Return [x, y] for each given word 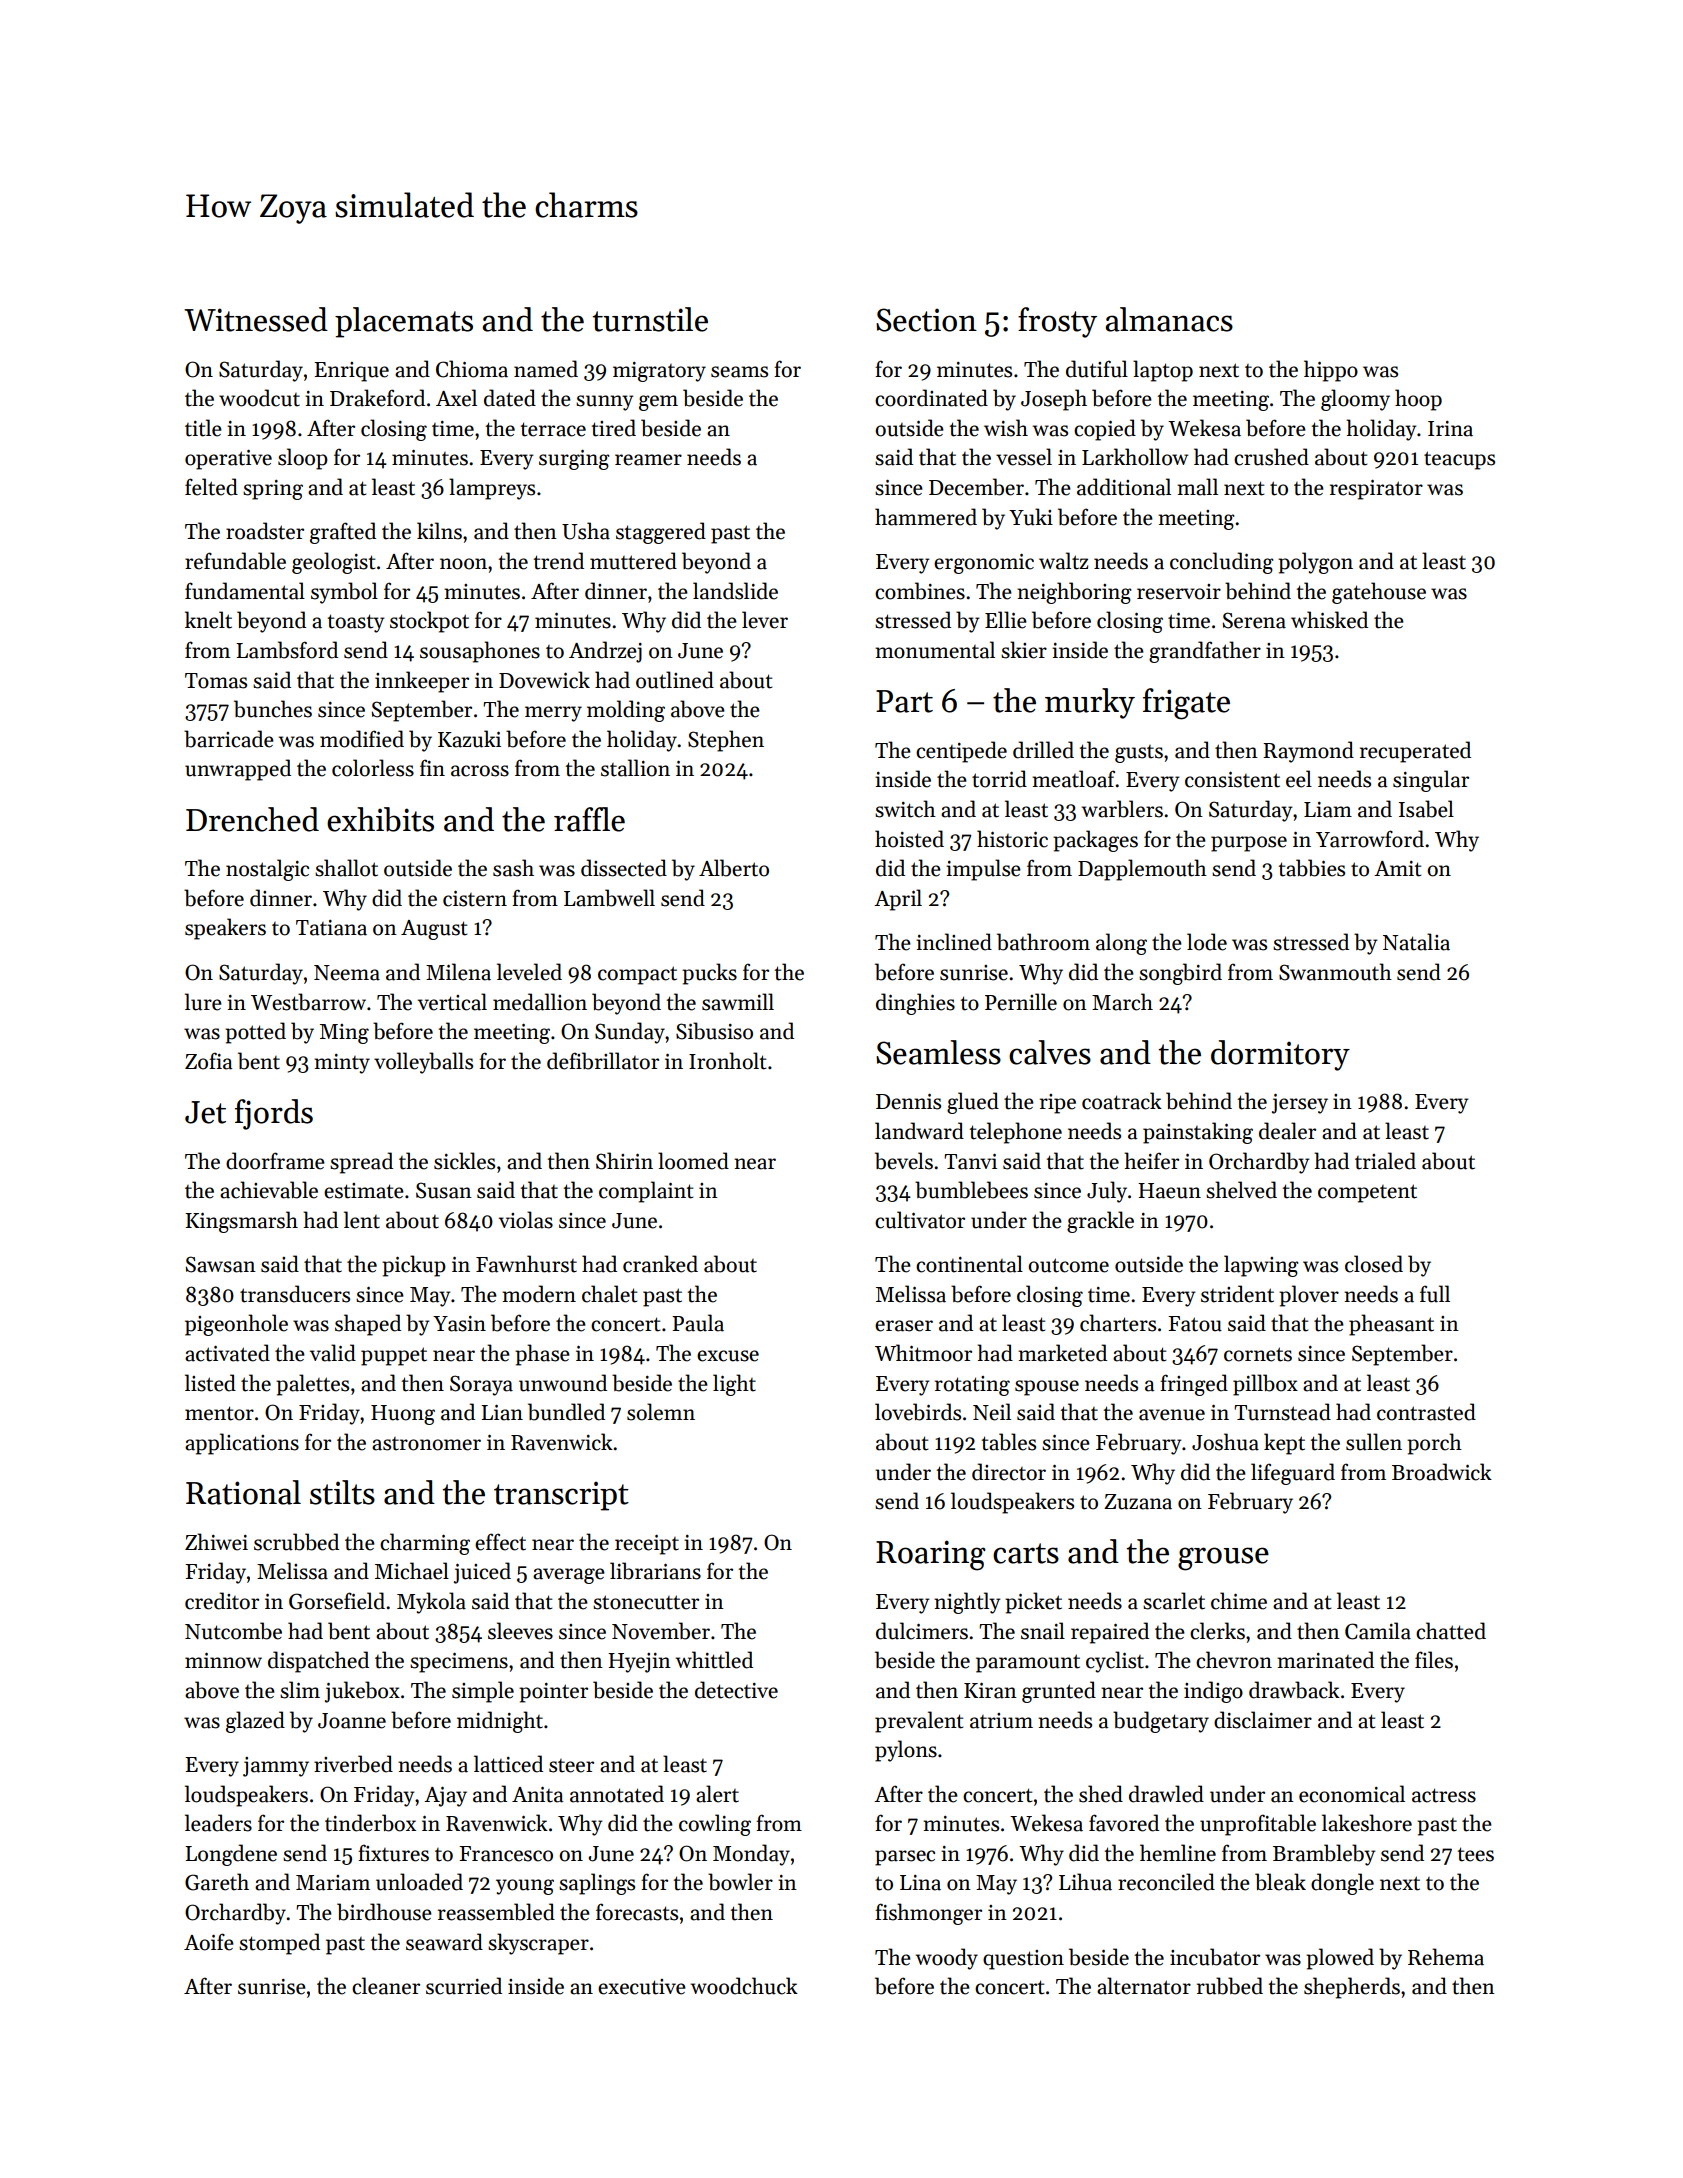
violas [526, 1220]
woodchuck [744, 1986]
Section [926, 320]
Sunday [630, 1033]
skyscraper [538, 1944]
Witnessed [256, 319]
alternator [1144, 1986]
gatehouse [1379, 593]
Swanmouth [1335, 972]
